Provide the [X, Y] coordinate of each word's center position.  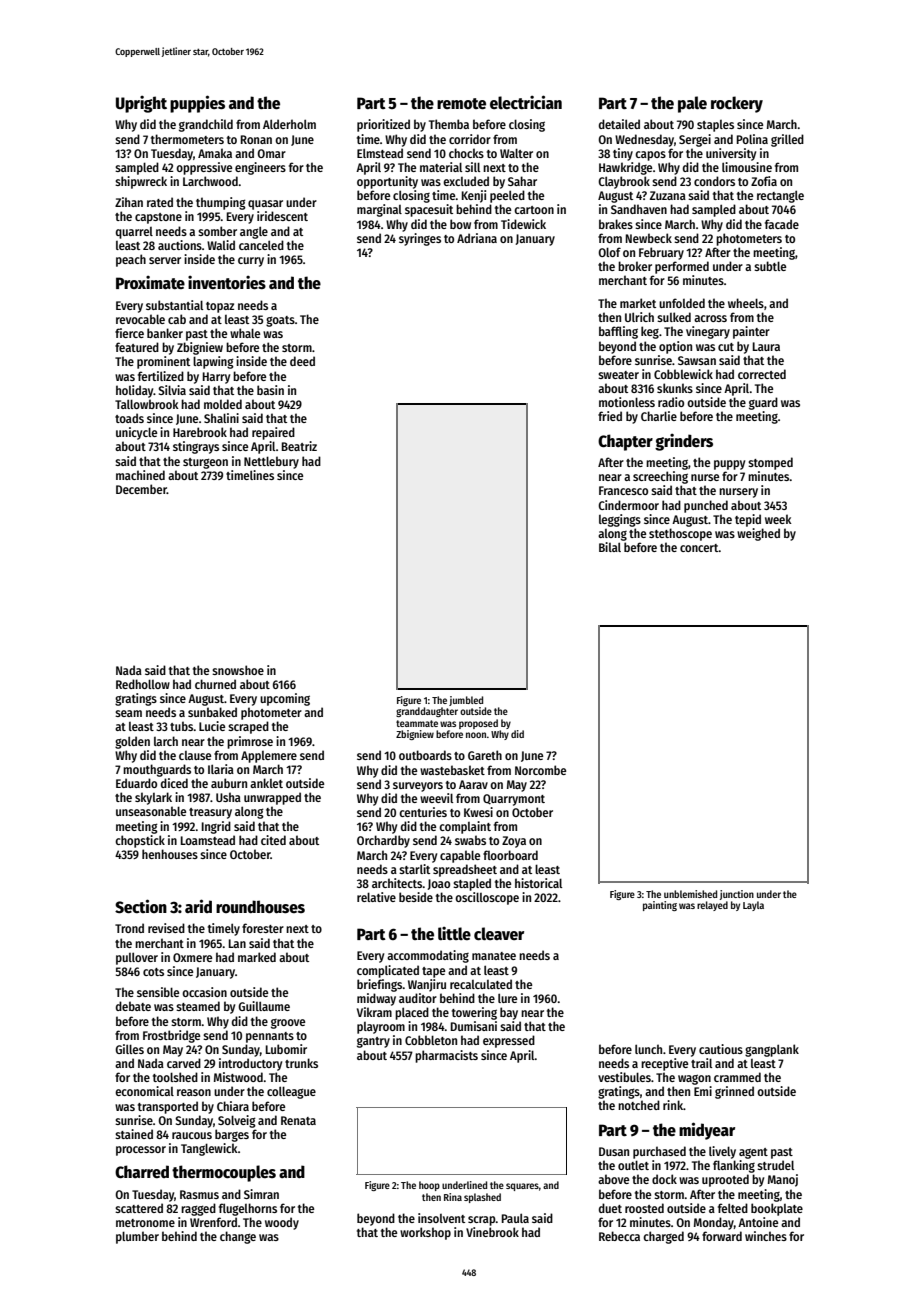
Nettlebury [271, 462]
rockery [737, 104]
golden [132, 742]
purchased [659, 1152]
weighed [758, 534]
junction [737, 895]
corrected [762, 374]
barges [232, 1135]
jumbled [466, 701]
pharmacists [446, 1056]
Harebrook [200, 432]
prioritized [383, 125]
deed [302, 361]
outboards [425, 755]
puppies [197, 104]
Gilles [129, 1049]
